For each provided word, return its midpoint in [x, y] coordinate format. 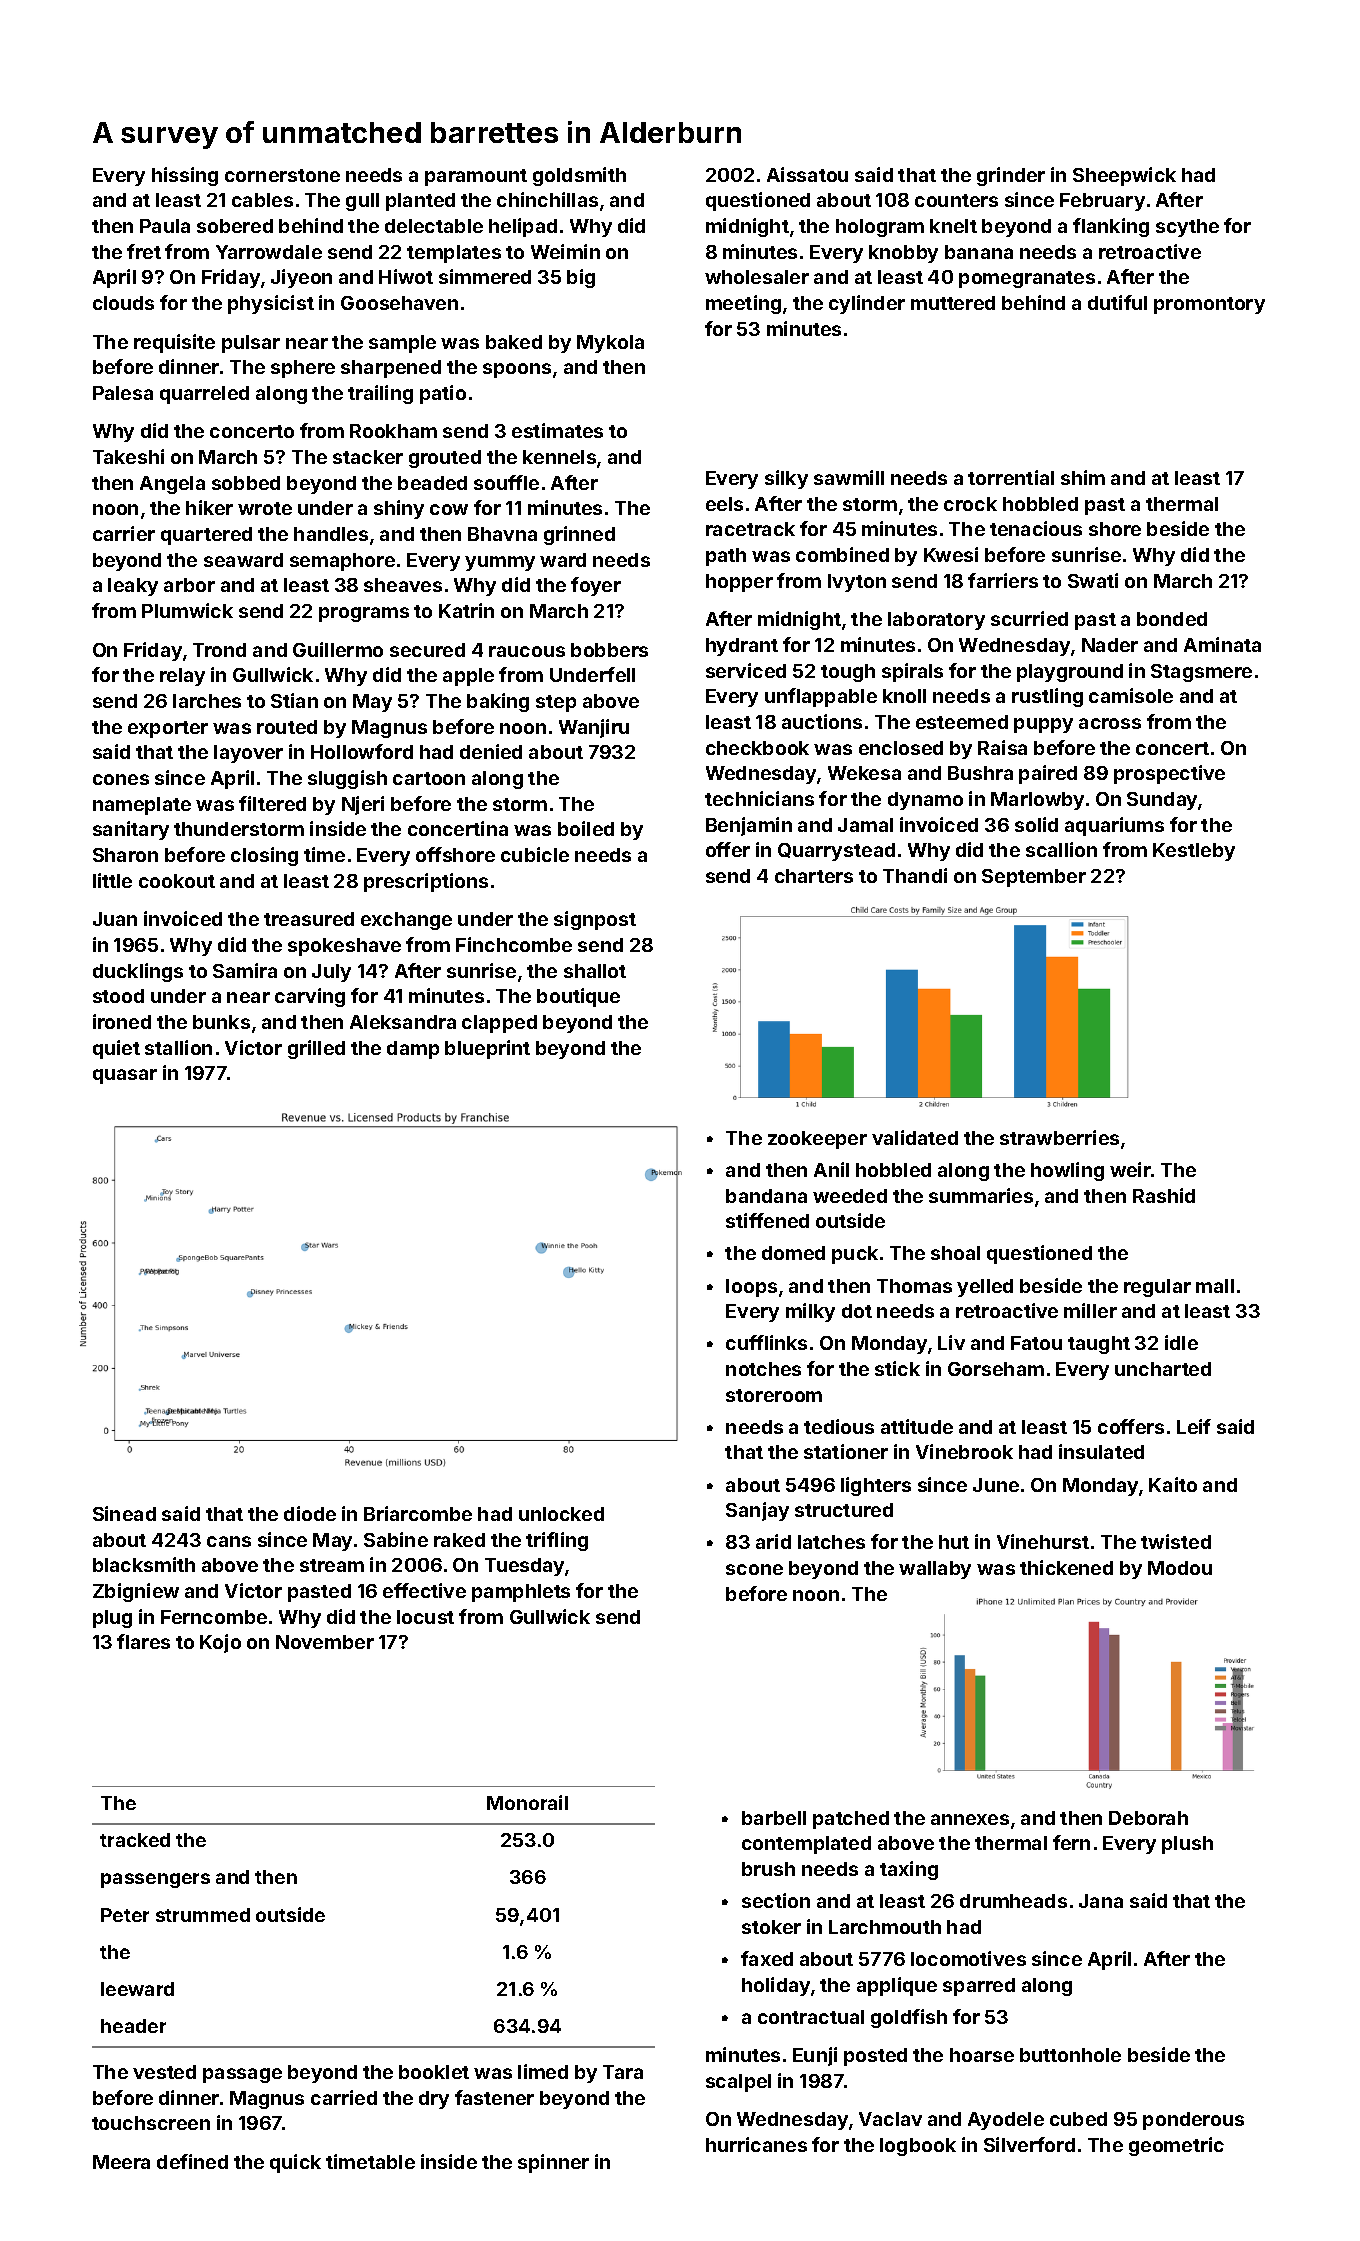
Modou [1180, 1568]
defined [192, 2161]
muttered [953, 303]
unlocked [561, 1514]
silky [786, 479]
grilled [316, 1049]
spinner [553, 2163]
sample [402, 344]
